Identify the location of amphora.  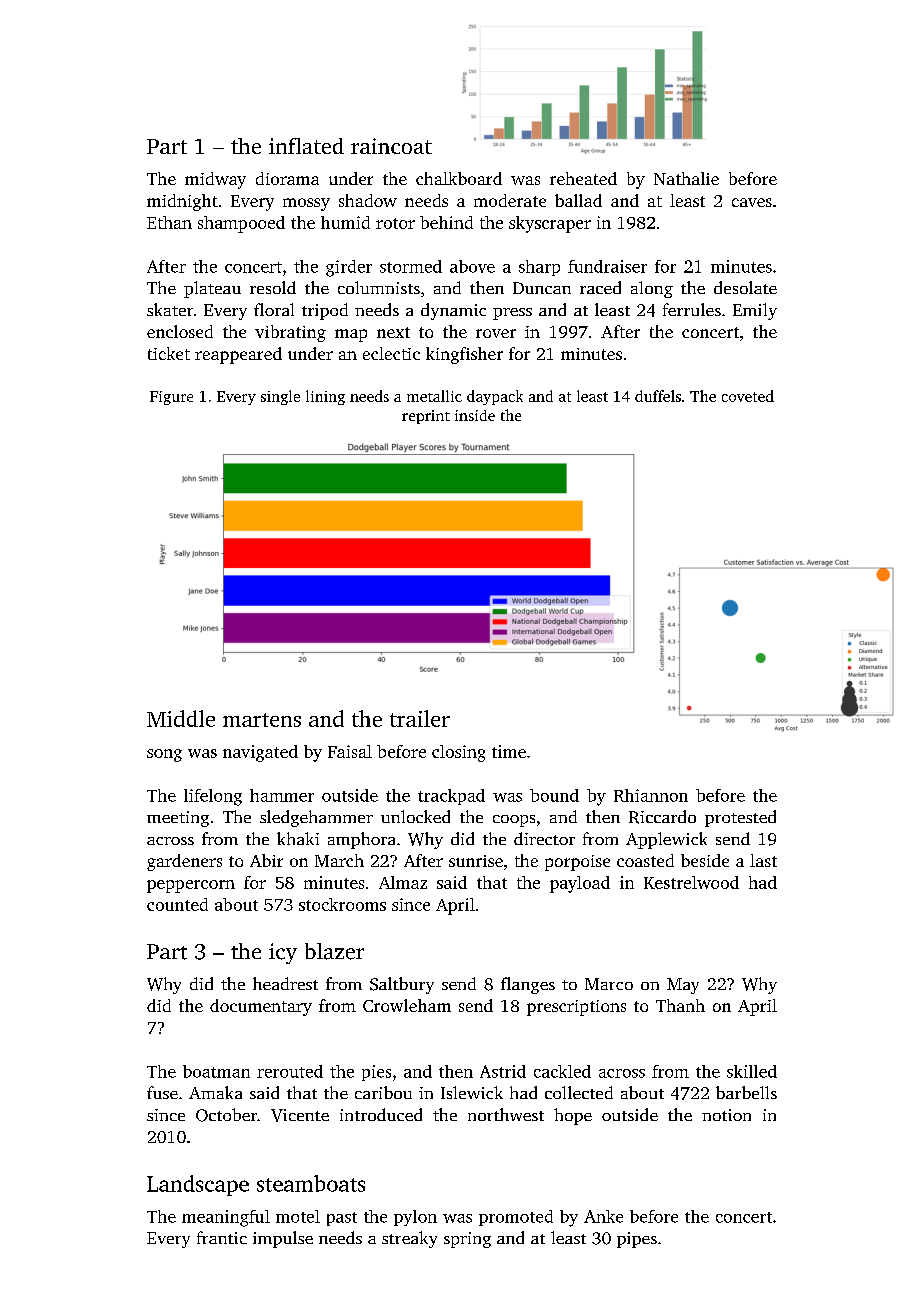
(361, 840).
